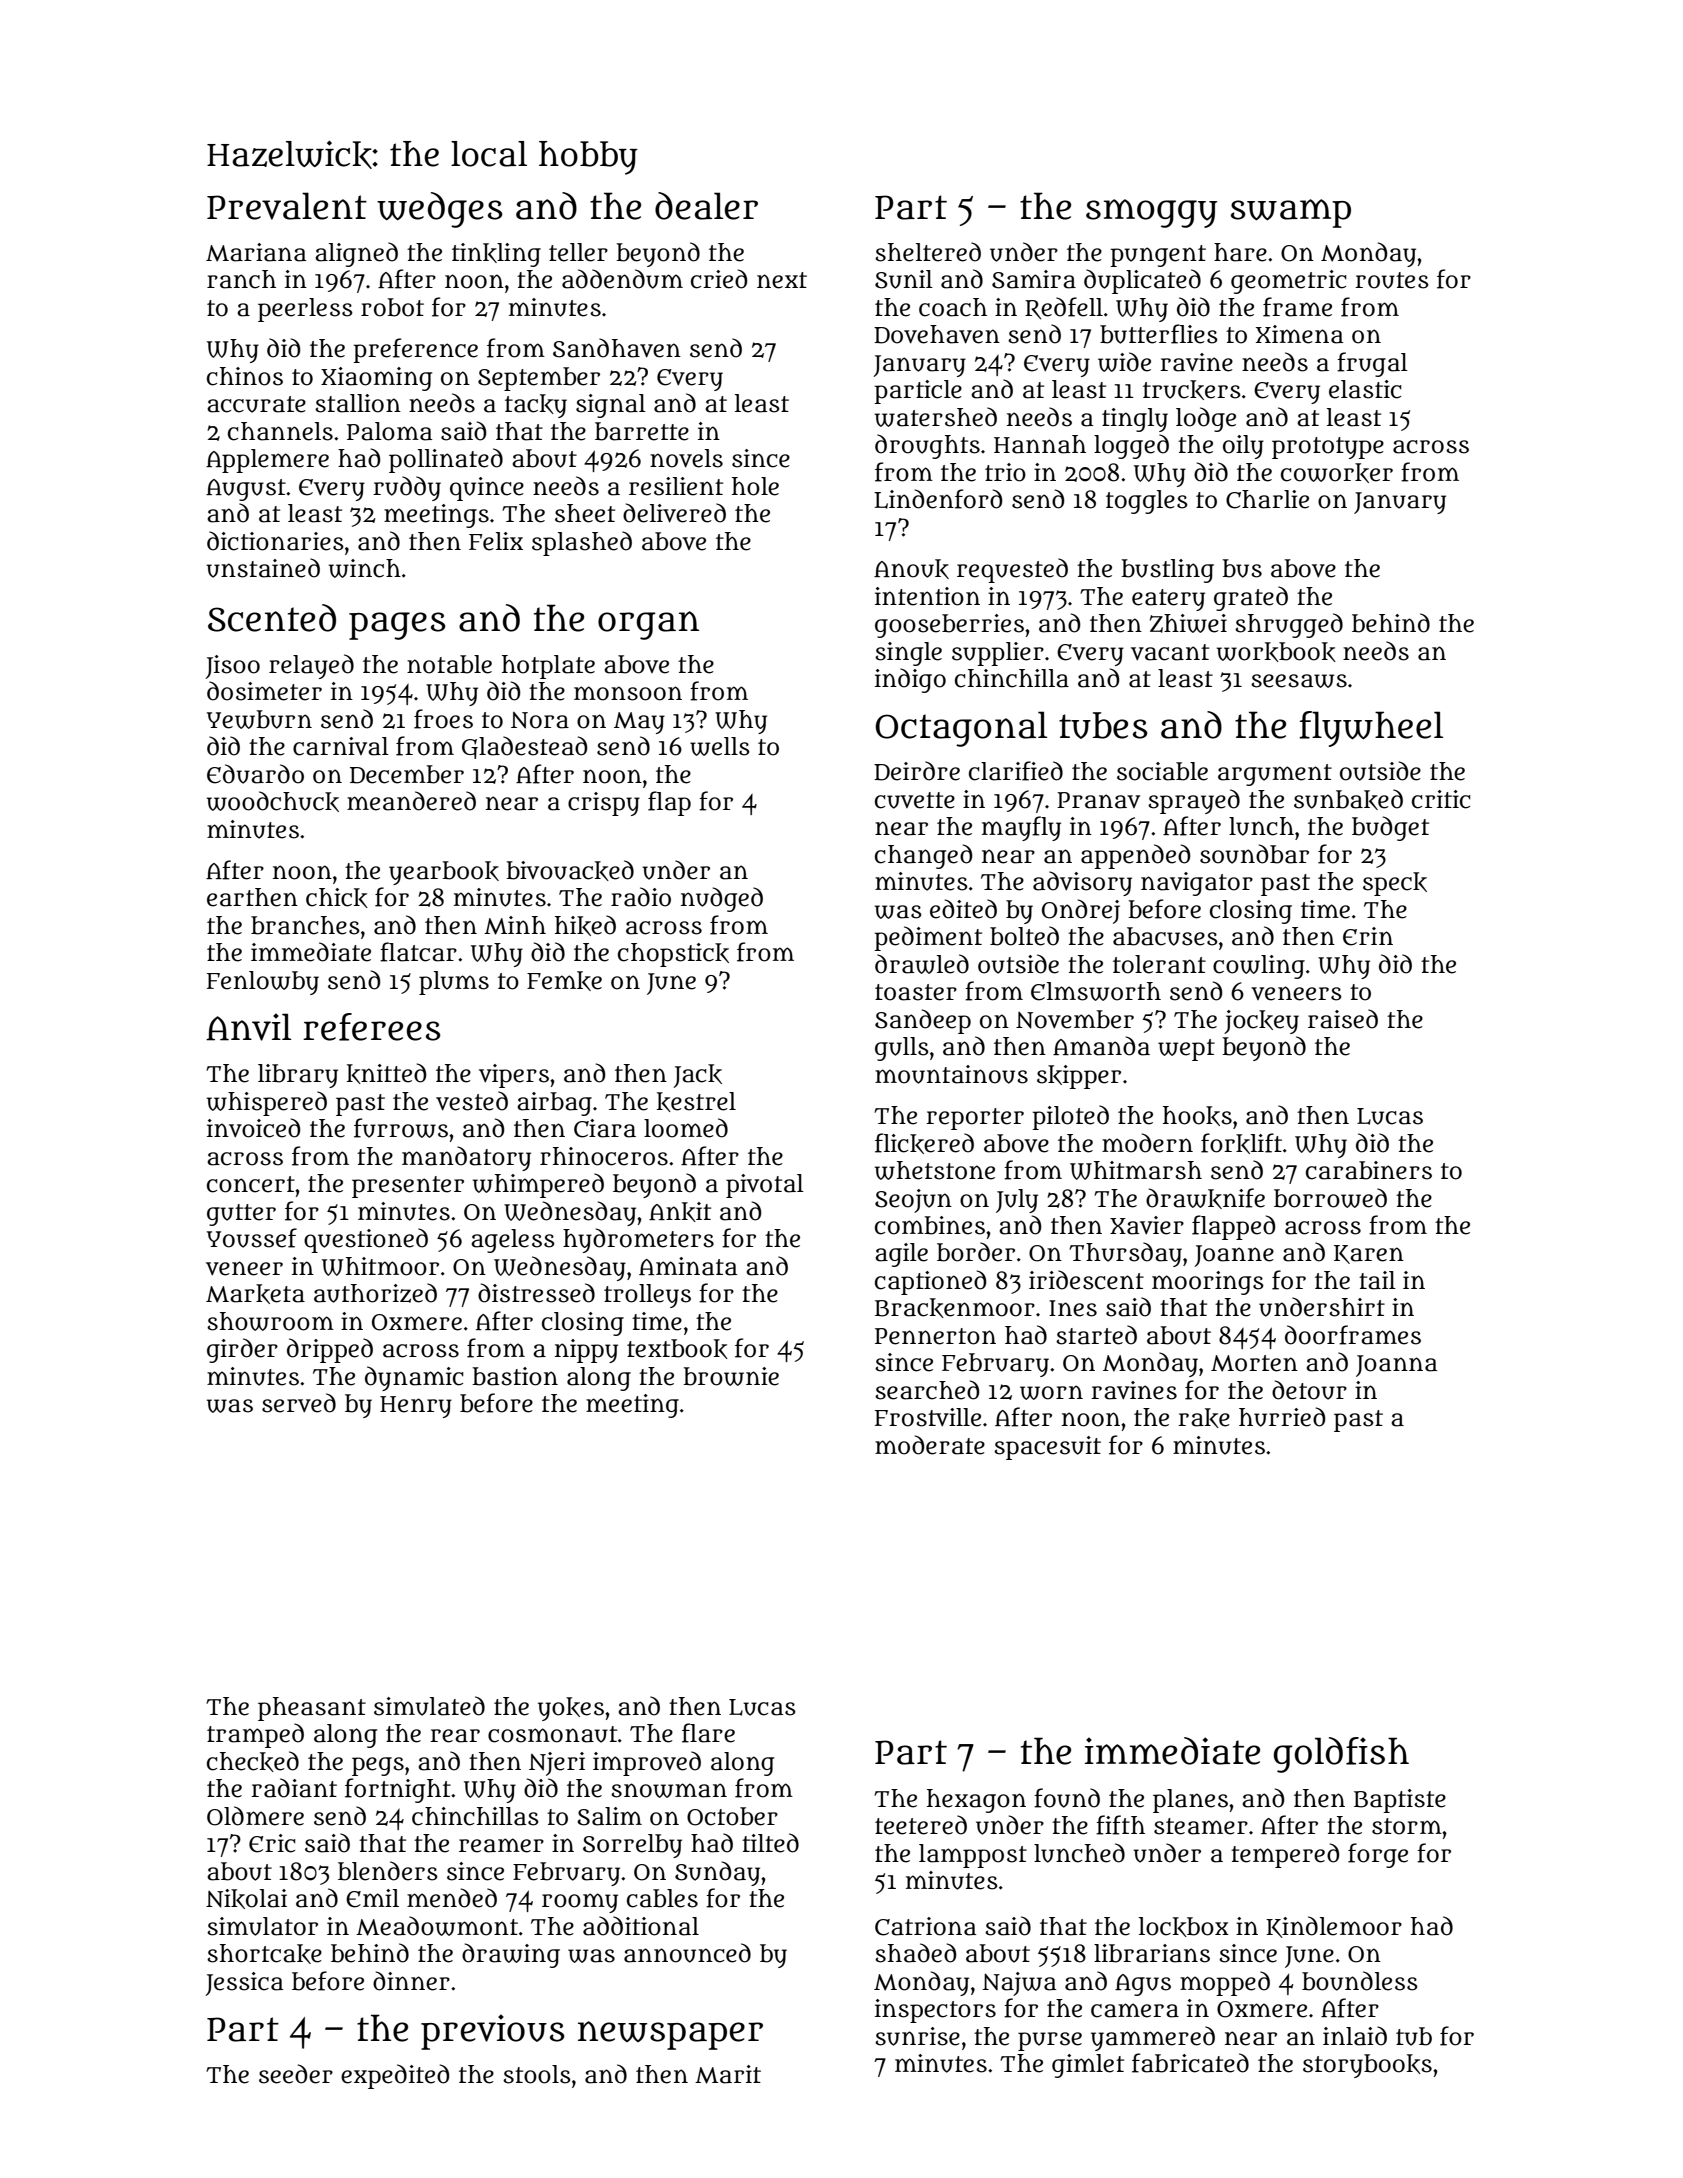  What do you see at coordinates (765, 1186) in the document?
I see `pivotal` at bounding box center [765, 1186].
